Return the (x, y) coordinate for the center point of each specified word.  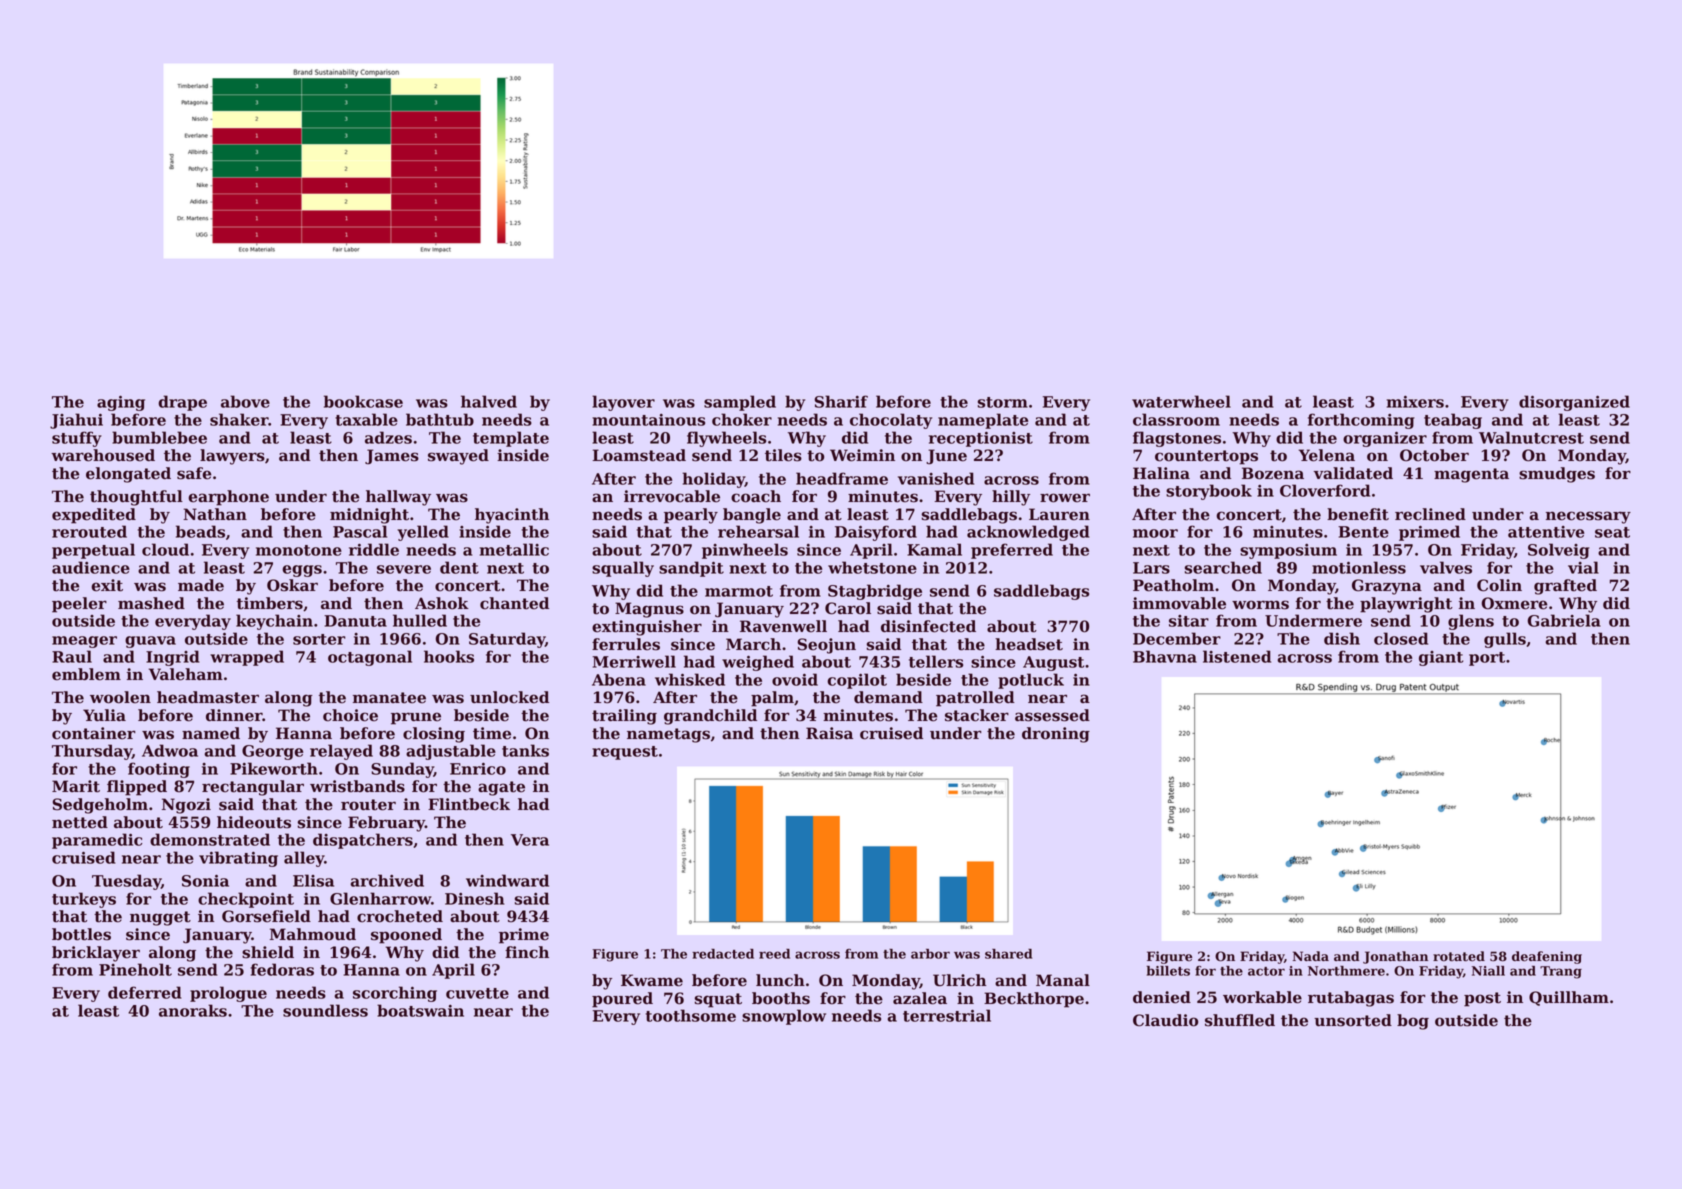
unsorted (1353, 1020)
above (245, 401)
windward (507, 880)
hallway (398, 498)
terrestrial (947, 1015)
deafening (1547, 957)
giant (1441, 658)
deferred (145, 992)
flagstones (1177, 439)
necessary (1588, 517)
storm (1003, 402)
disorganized (1574, 403)
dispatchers (363, 841)
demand (888, 697)
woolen (120, 697)
